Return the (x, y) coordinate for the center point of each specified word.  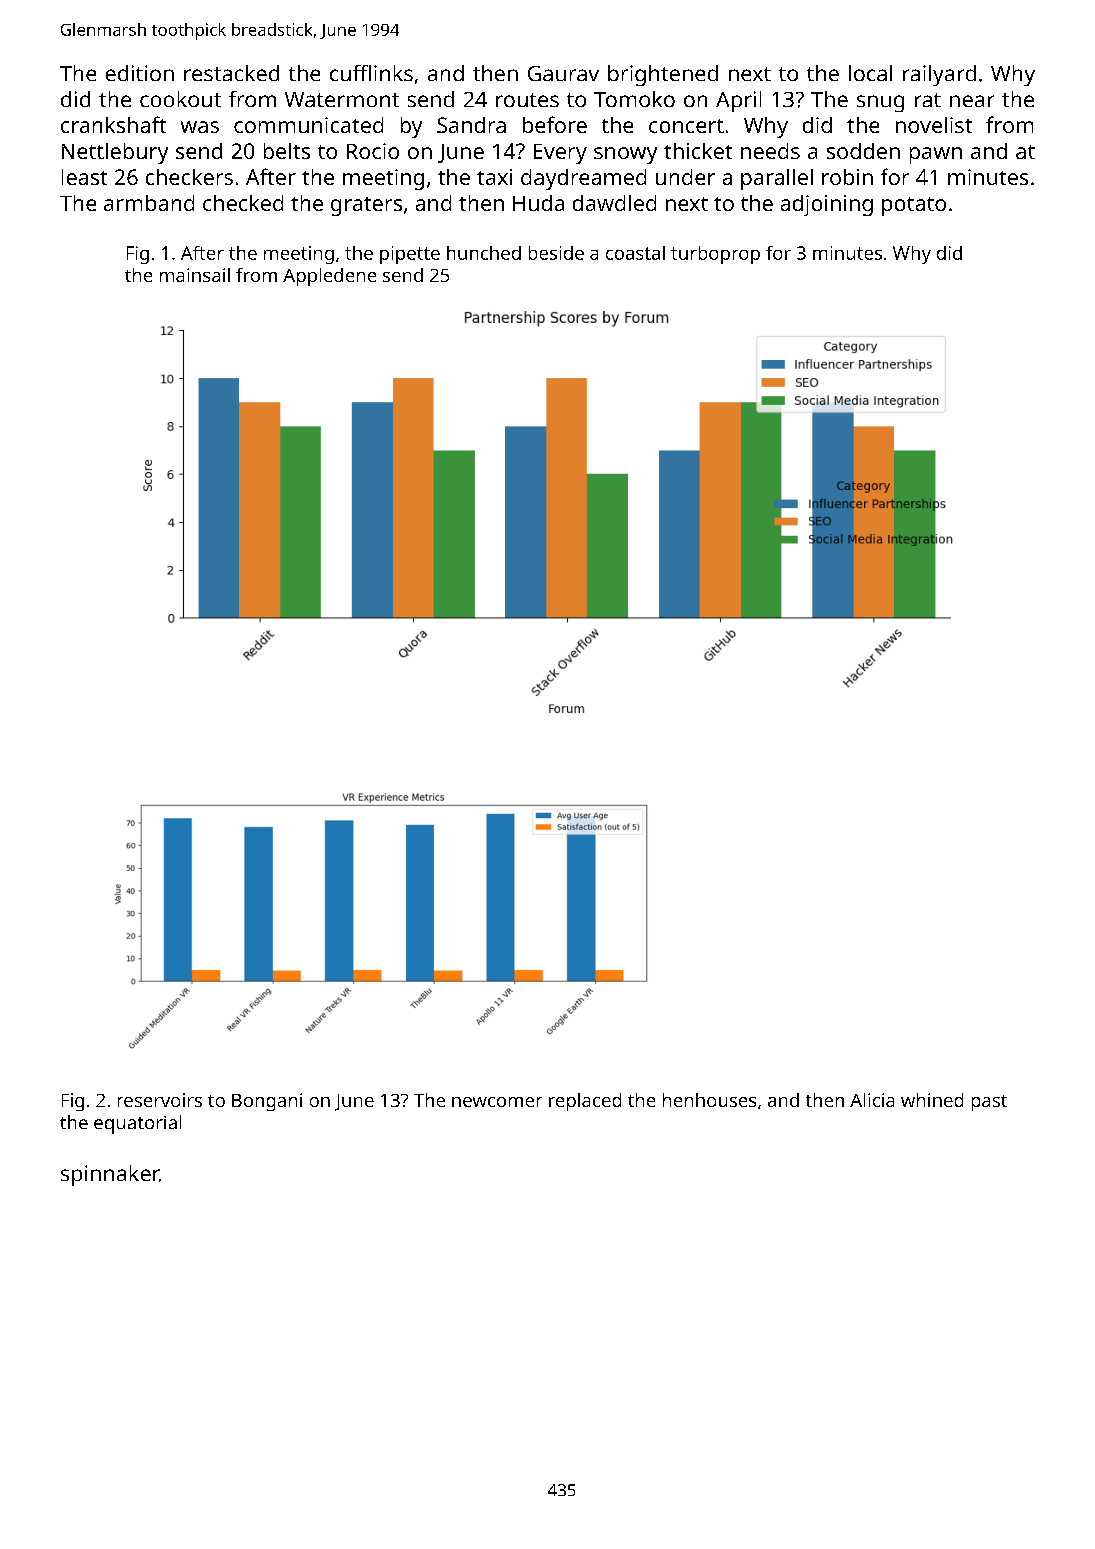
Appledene (329, 277)
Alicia (872, 1100)
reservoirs (160, 1100)
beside (556, 253)
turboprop (715, 255)
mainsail (195, 275)
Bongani (267, 1102)
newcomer (497, 1102)
